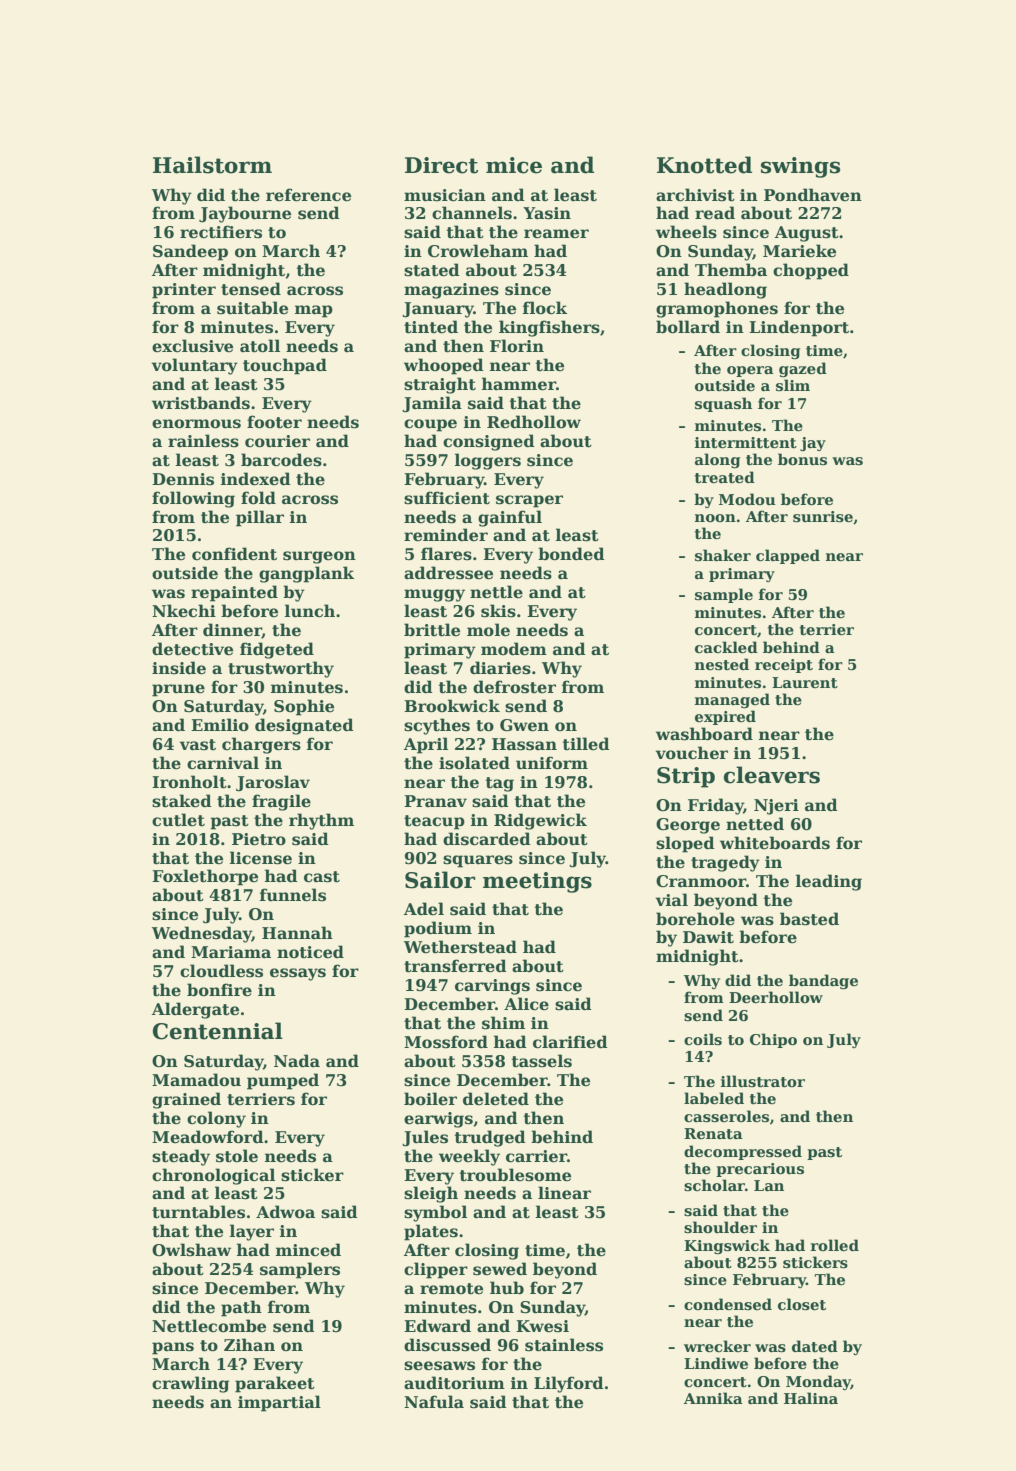  Describe the element at coordinates (499, 784) in the document. I see `tag` at that location.
